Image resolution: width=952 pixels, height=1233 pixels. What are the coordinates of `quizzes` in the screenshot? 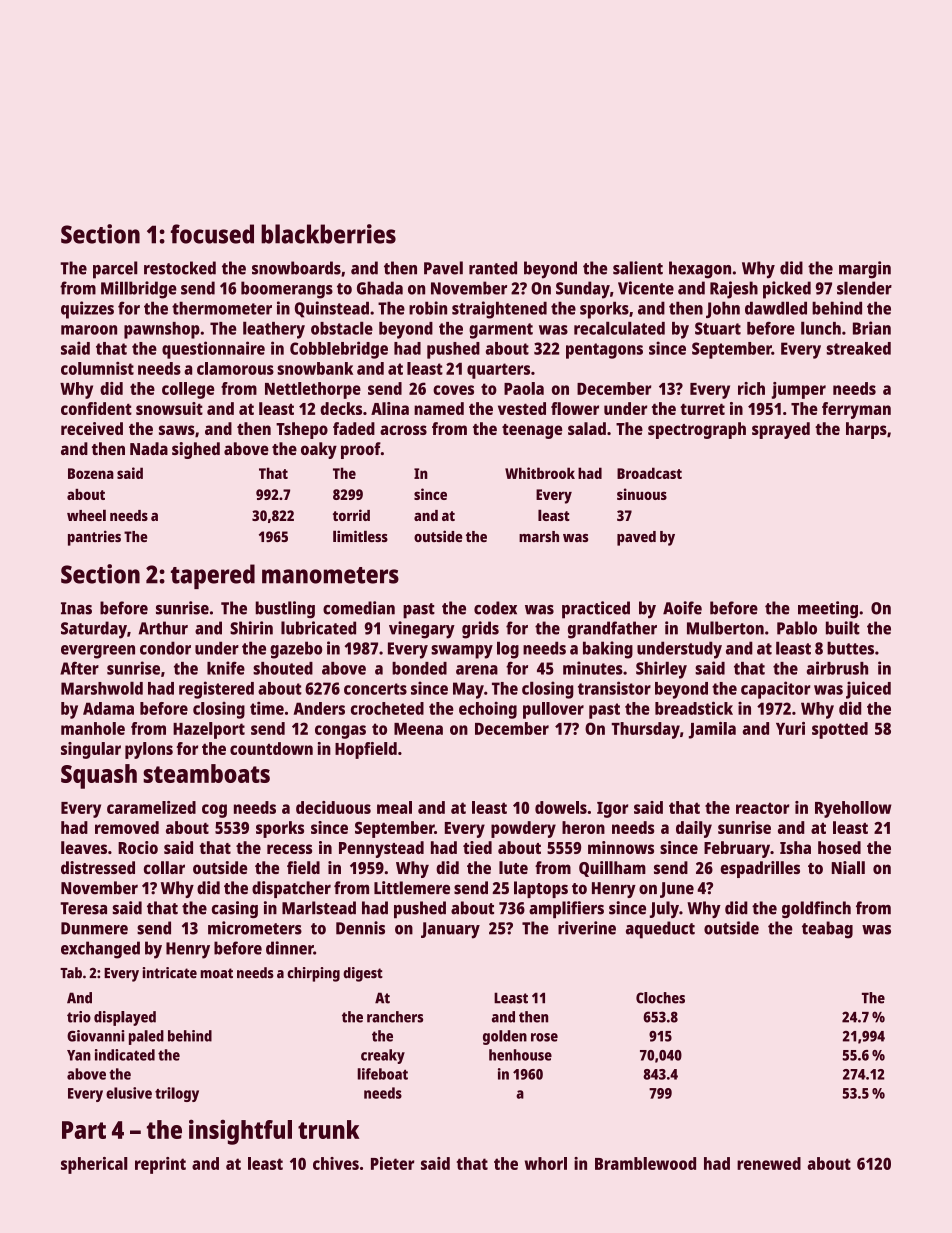 It's located at (87, 310).
